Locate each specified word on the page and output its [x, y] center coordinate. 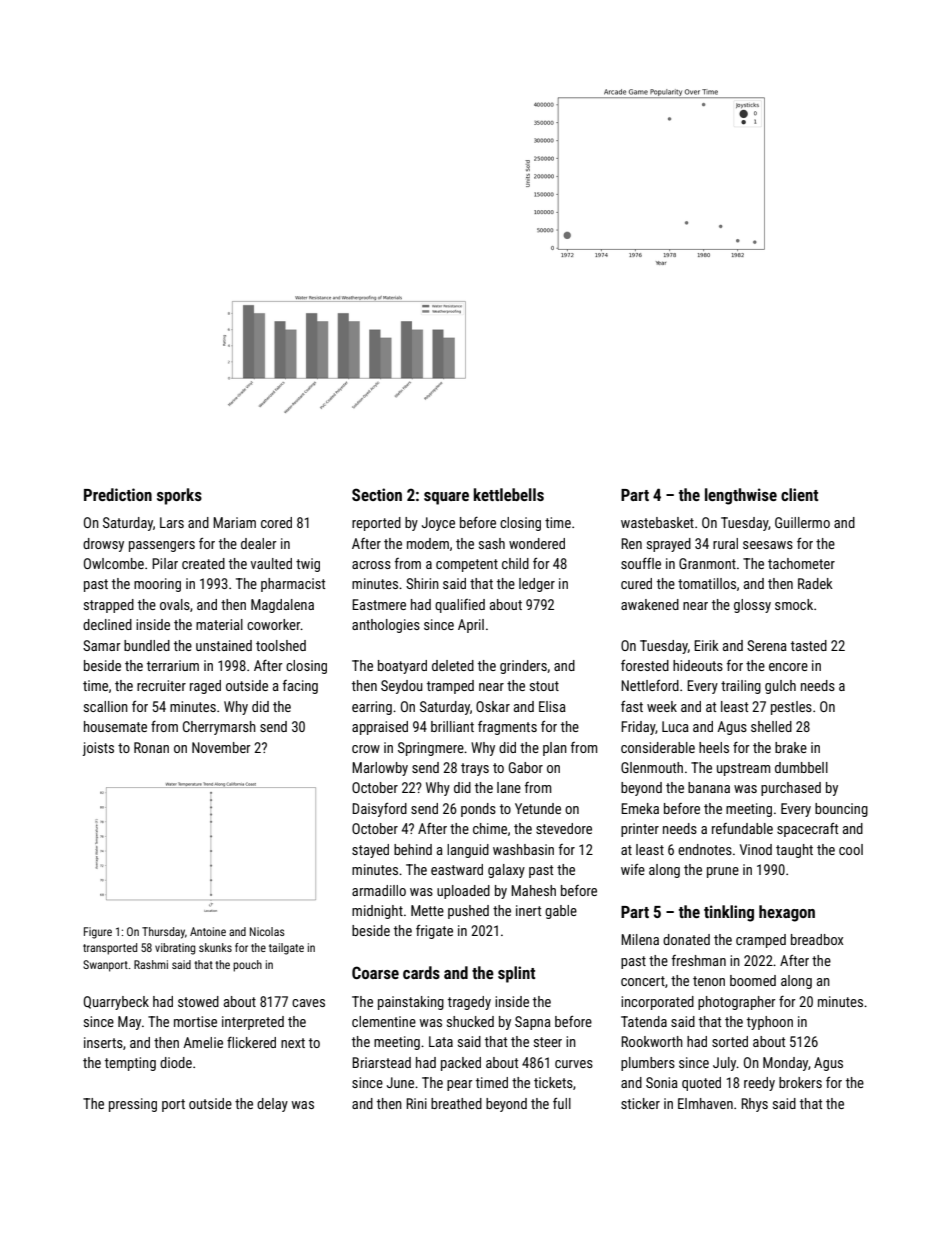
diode [176, 1062]
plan [555, 749]
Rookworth [652, 1041]
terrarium [173, 665]
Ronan [151, 747]
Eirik [706, 645]
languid [468, 851]
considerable [658, 747]
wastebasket [657, 522]
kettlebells [509, 494]
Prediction [118, 494]
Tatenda [644, 1021]
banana [709, 787]
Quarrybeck [116, 1003]
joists [98, 749]
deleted [453, 665]
